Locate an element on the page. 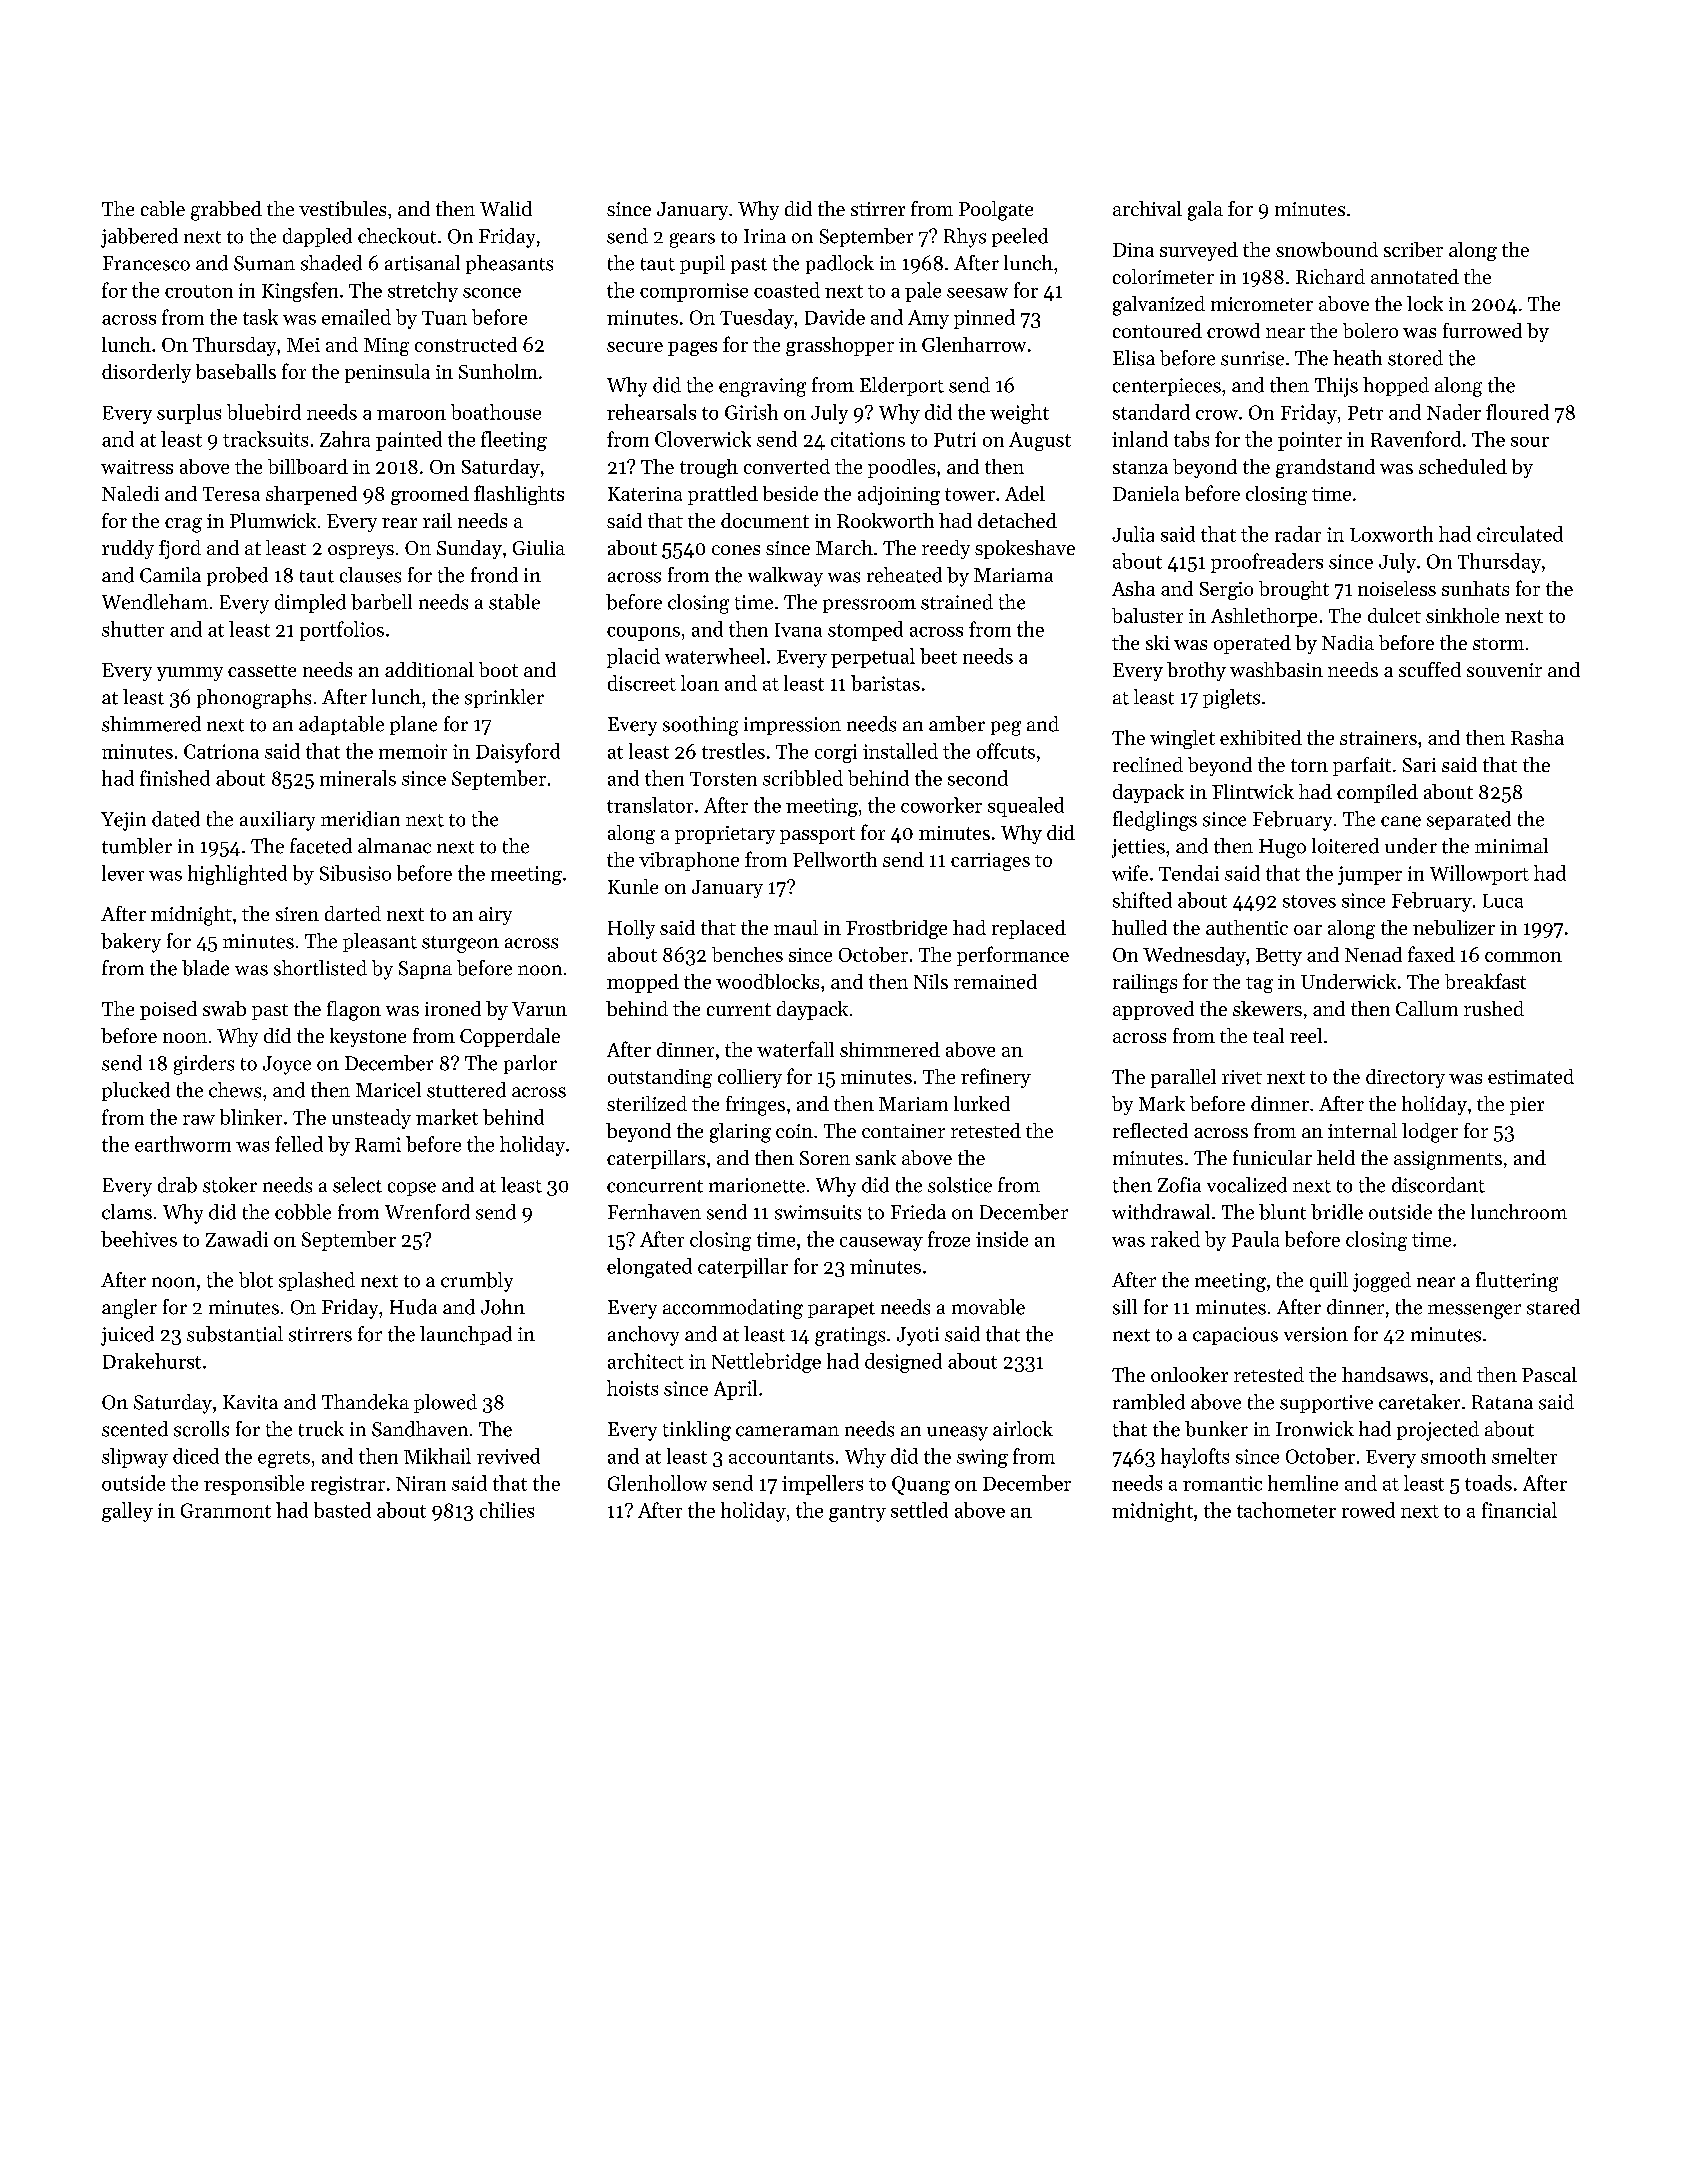 The width and height of the document is (1683, 2178). Plumwick is located at coordinates (273, 520).
